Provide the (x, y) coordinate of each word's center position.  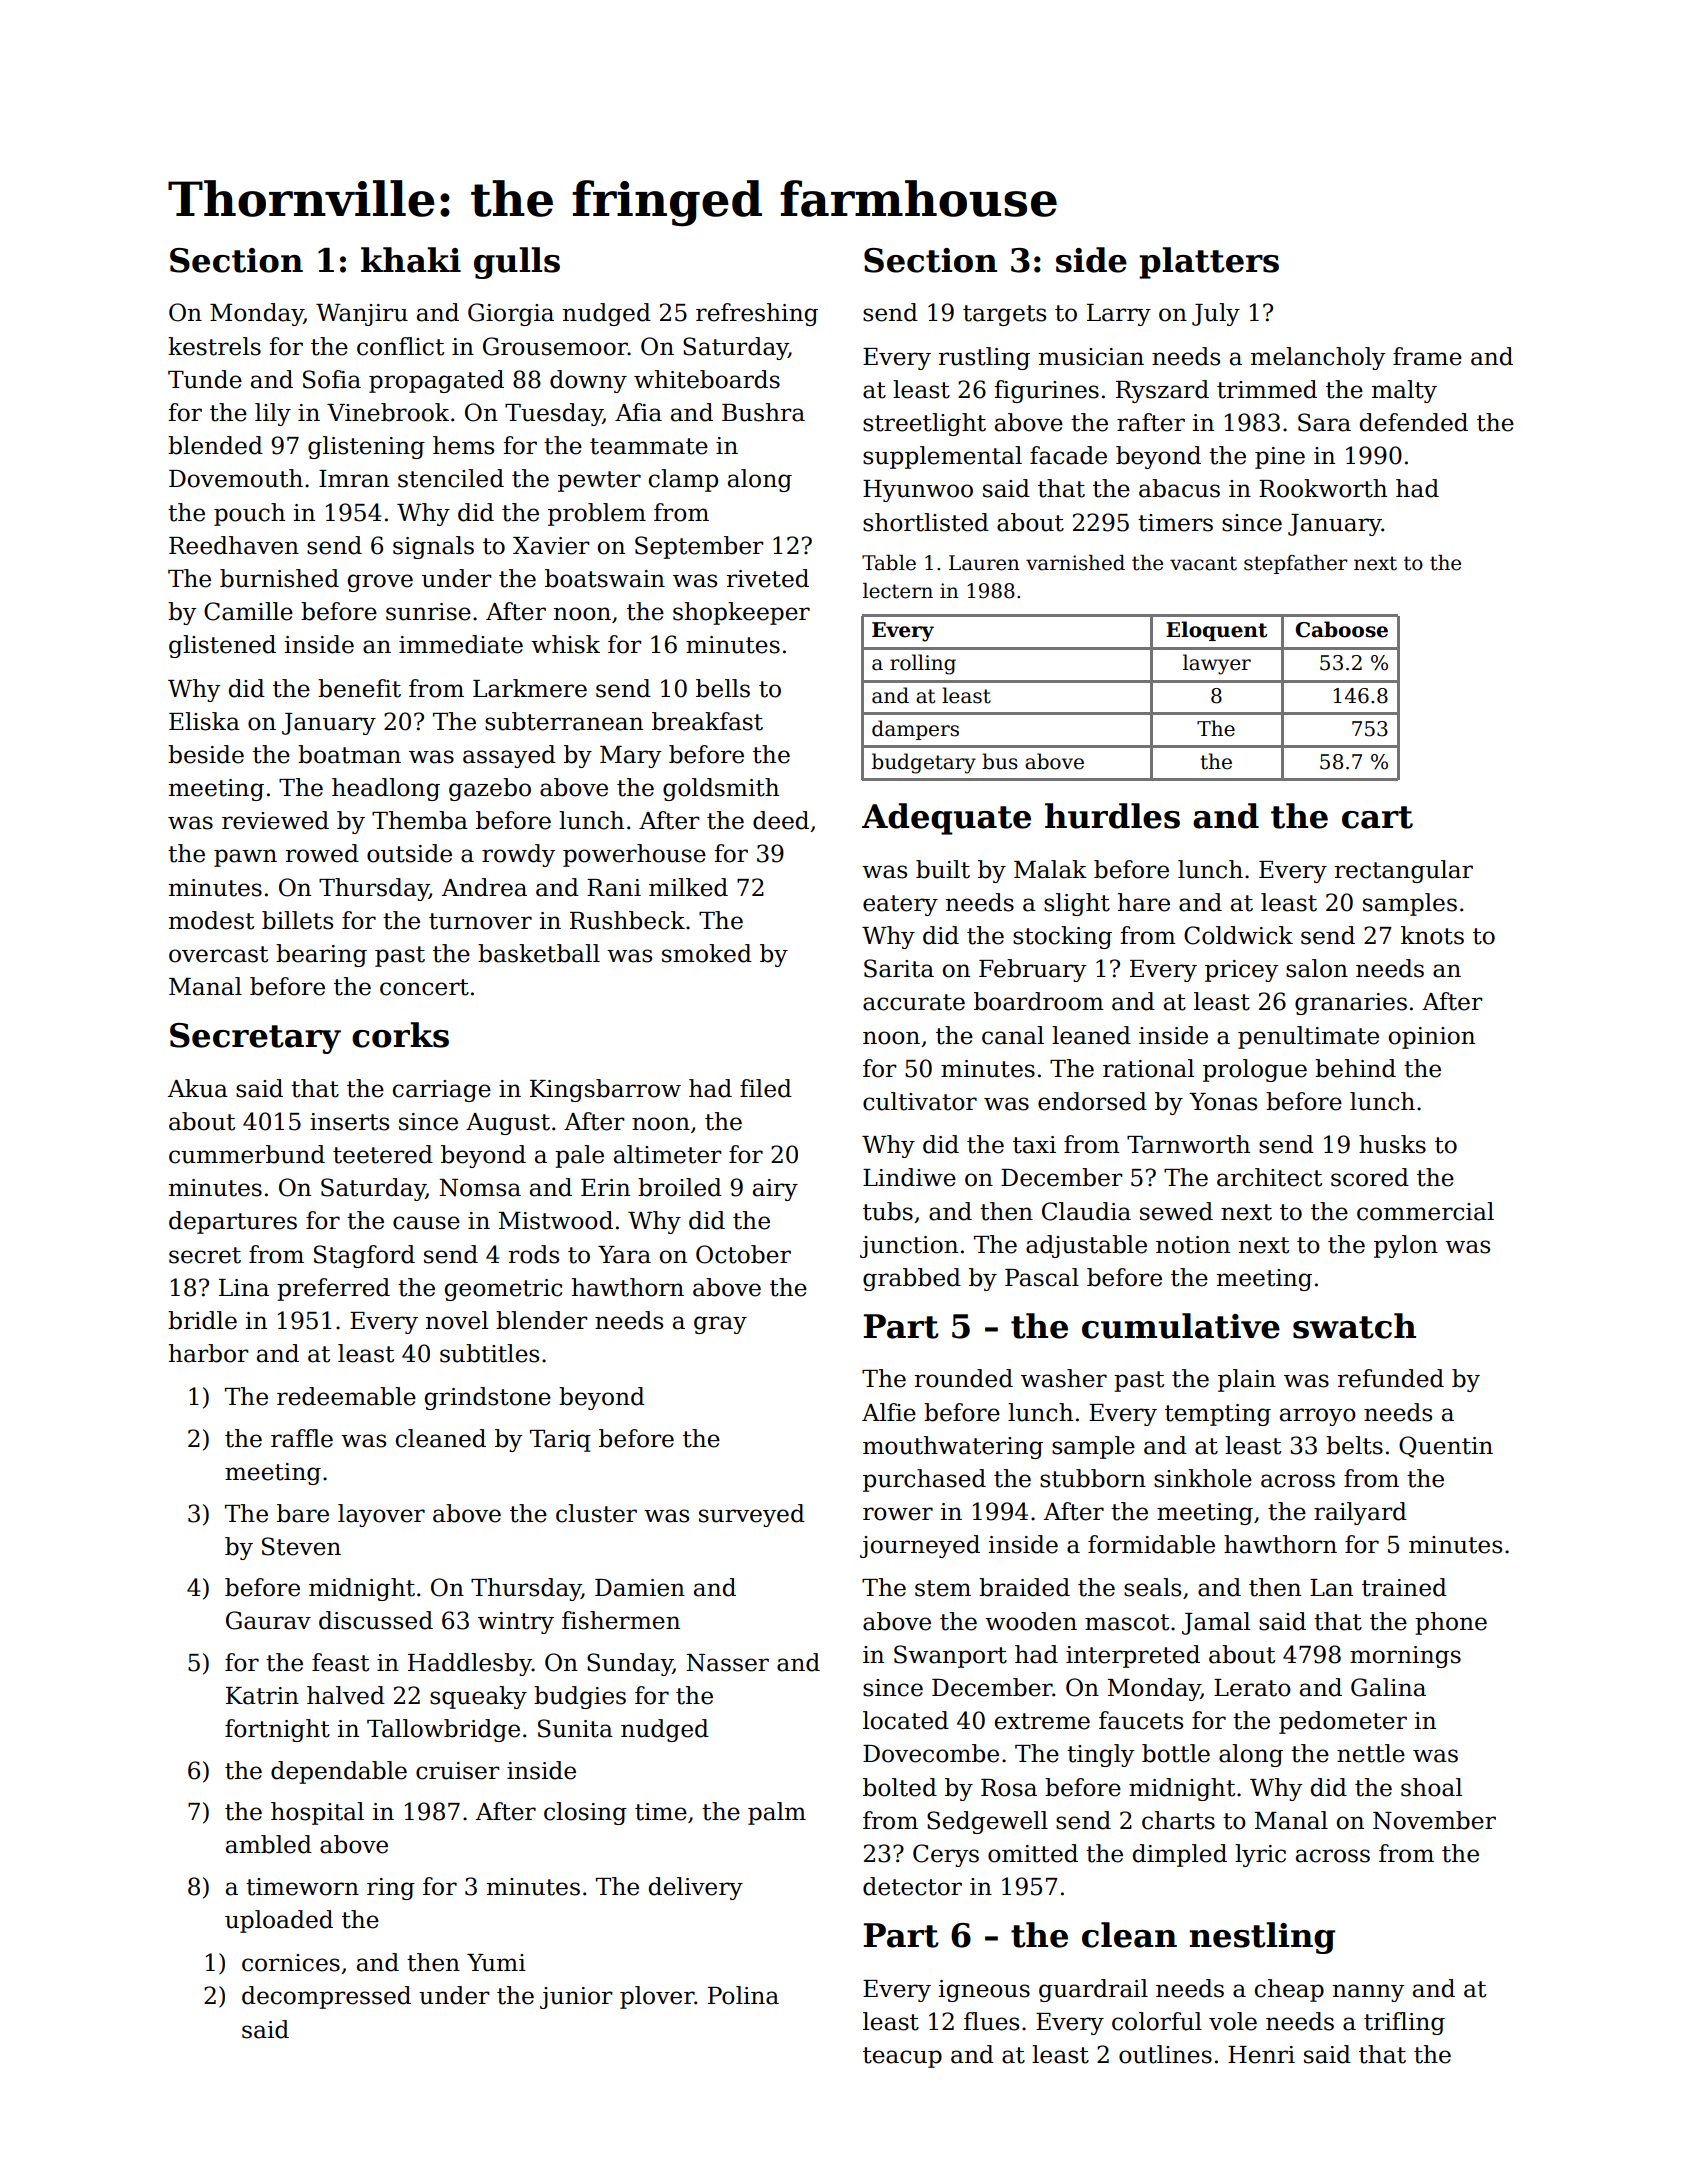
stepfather (1295, 564)
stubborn (1093, 1478)
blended (215, 445)
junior (576, 1998)
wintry (516, 1623)
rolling (923, 664)
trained (1404, 1587)
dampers (915, 730)
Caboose (1342, 629)
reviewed (275, 820)
